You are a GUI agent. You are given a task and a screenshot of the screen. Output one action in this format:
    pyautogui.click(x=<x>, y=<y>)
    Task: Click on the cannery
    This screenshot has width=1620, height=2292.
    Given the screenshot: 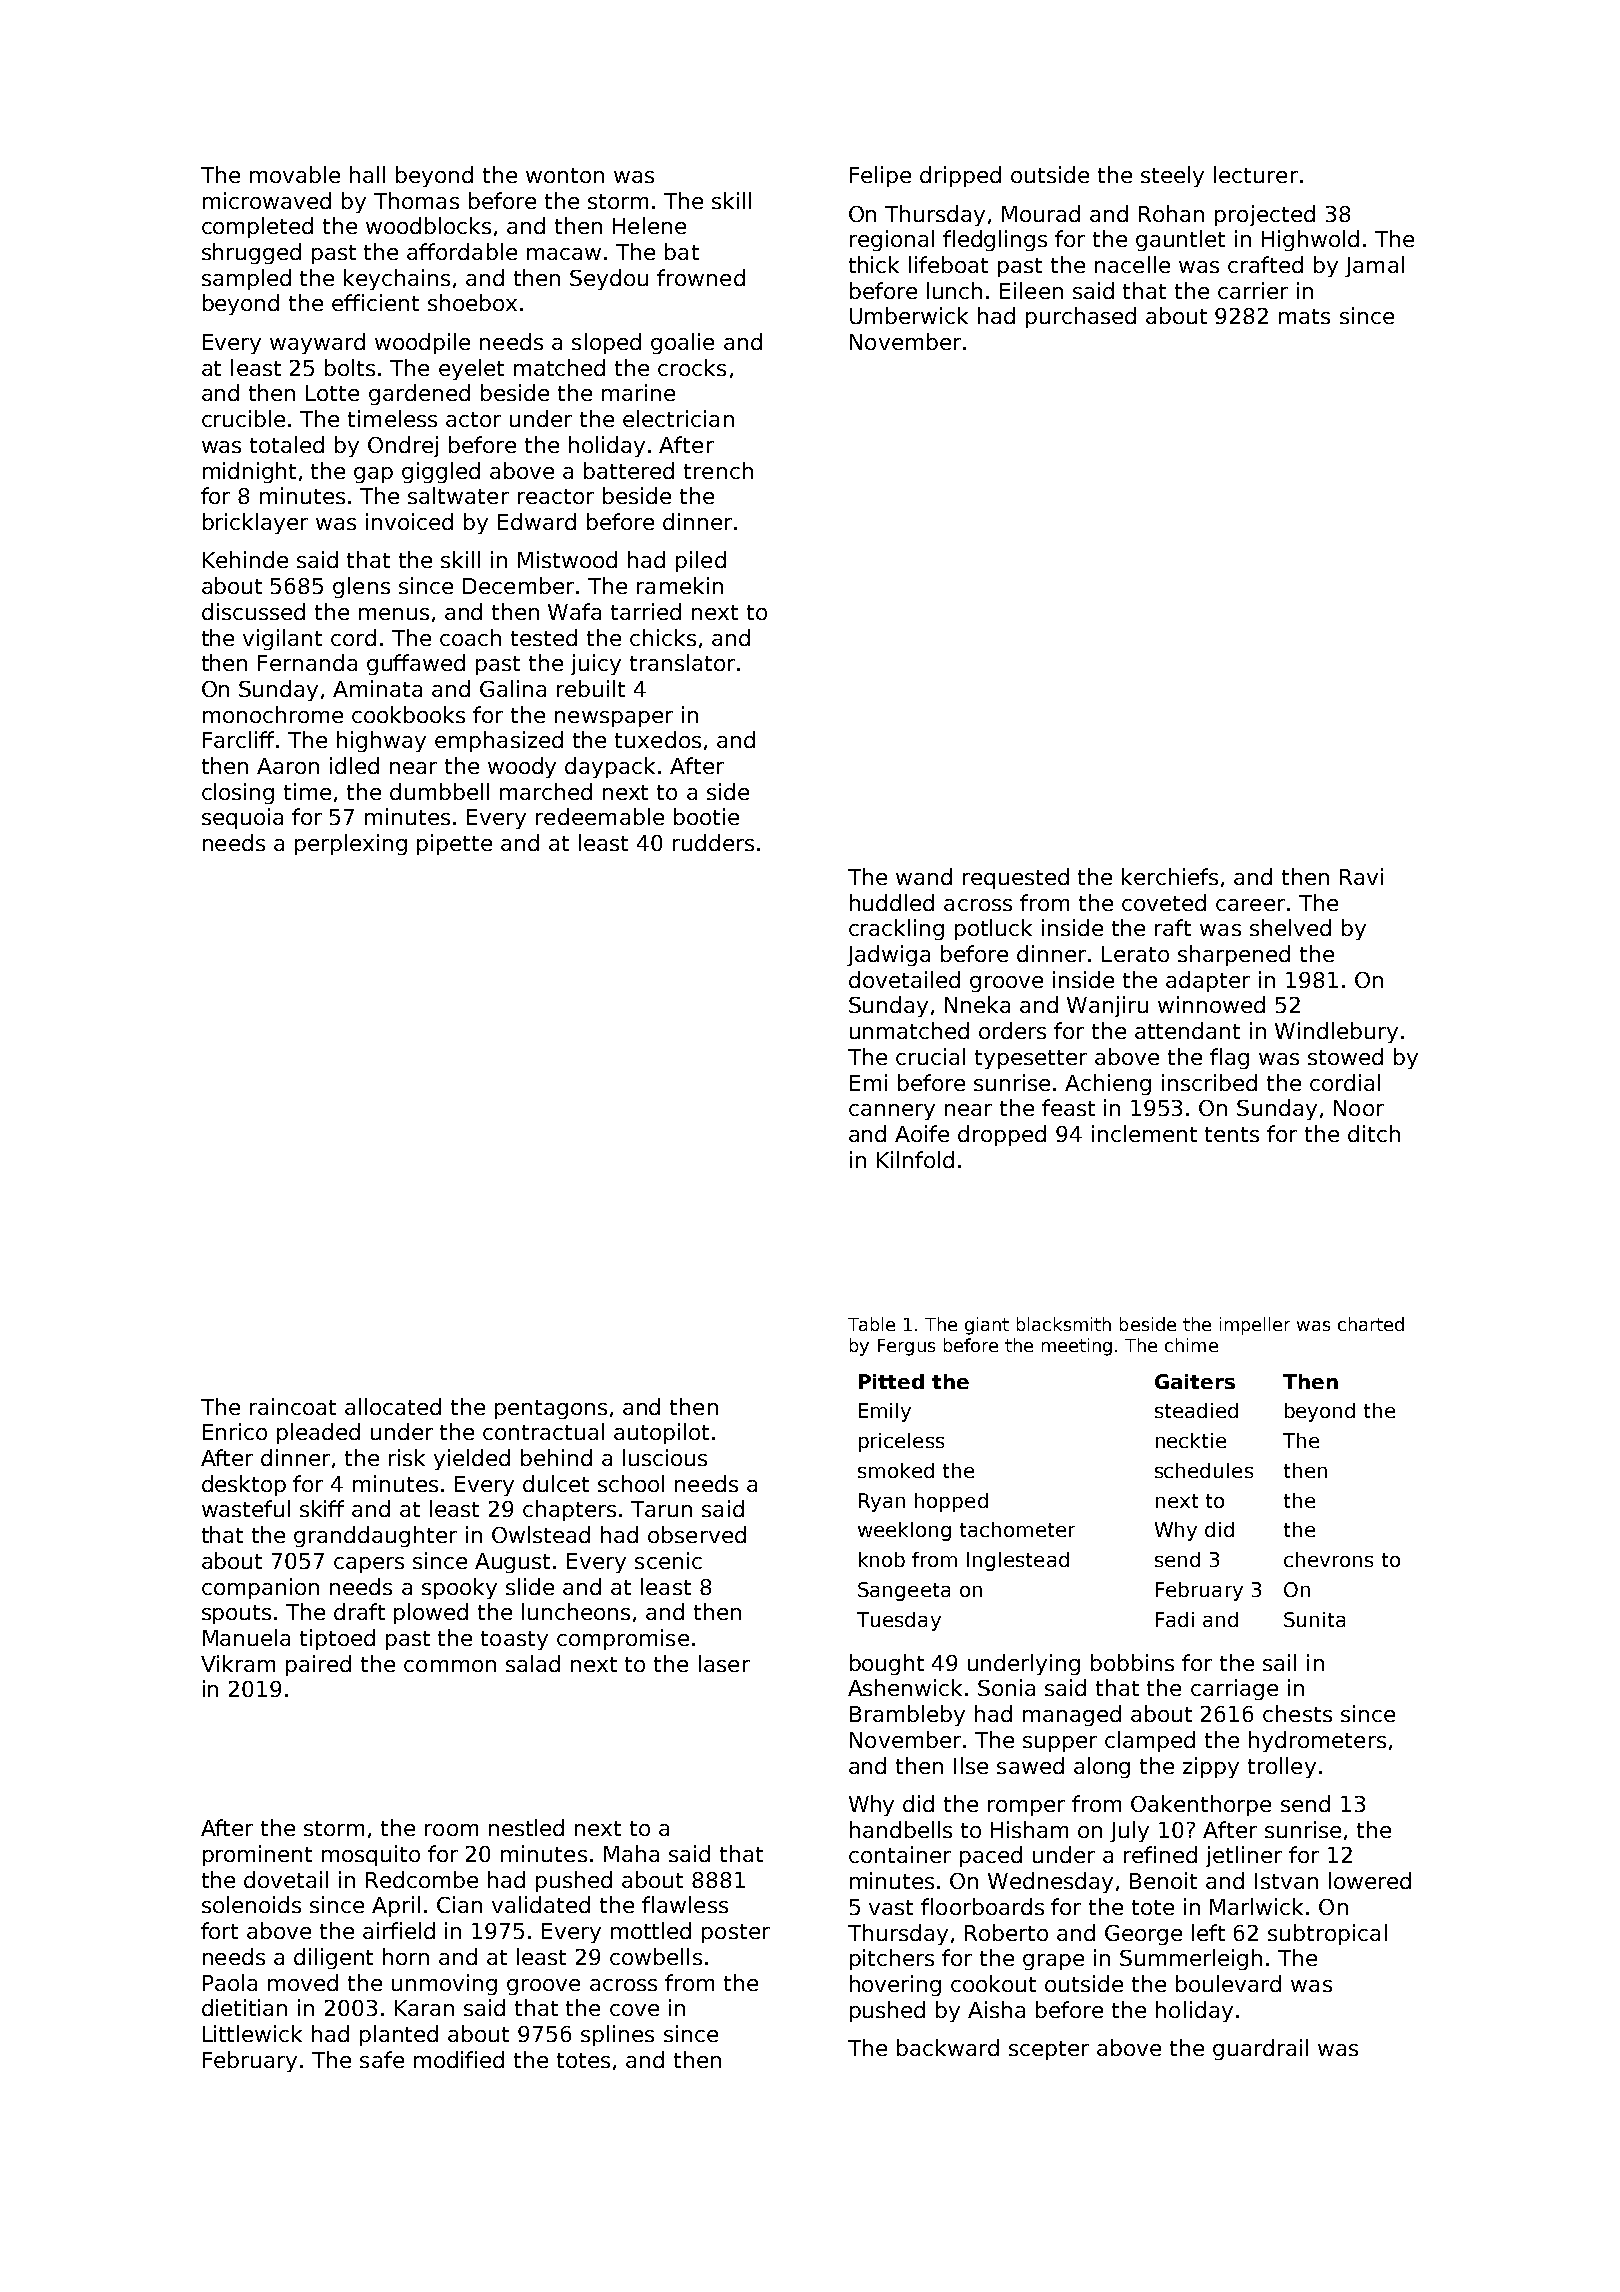 What is the action you would take?
    pyautogui.click(x=892, y=1112)
